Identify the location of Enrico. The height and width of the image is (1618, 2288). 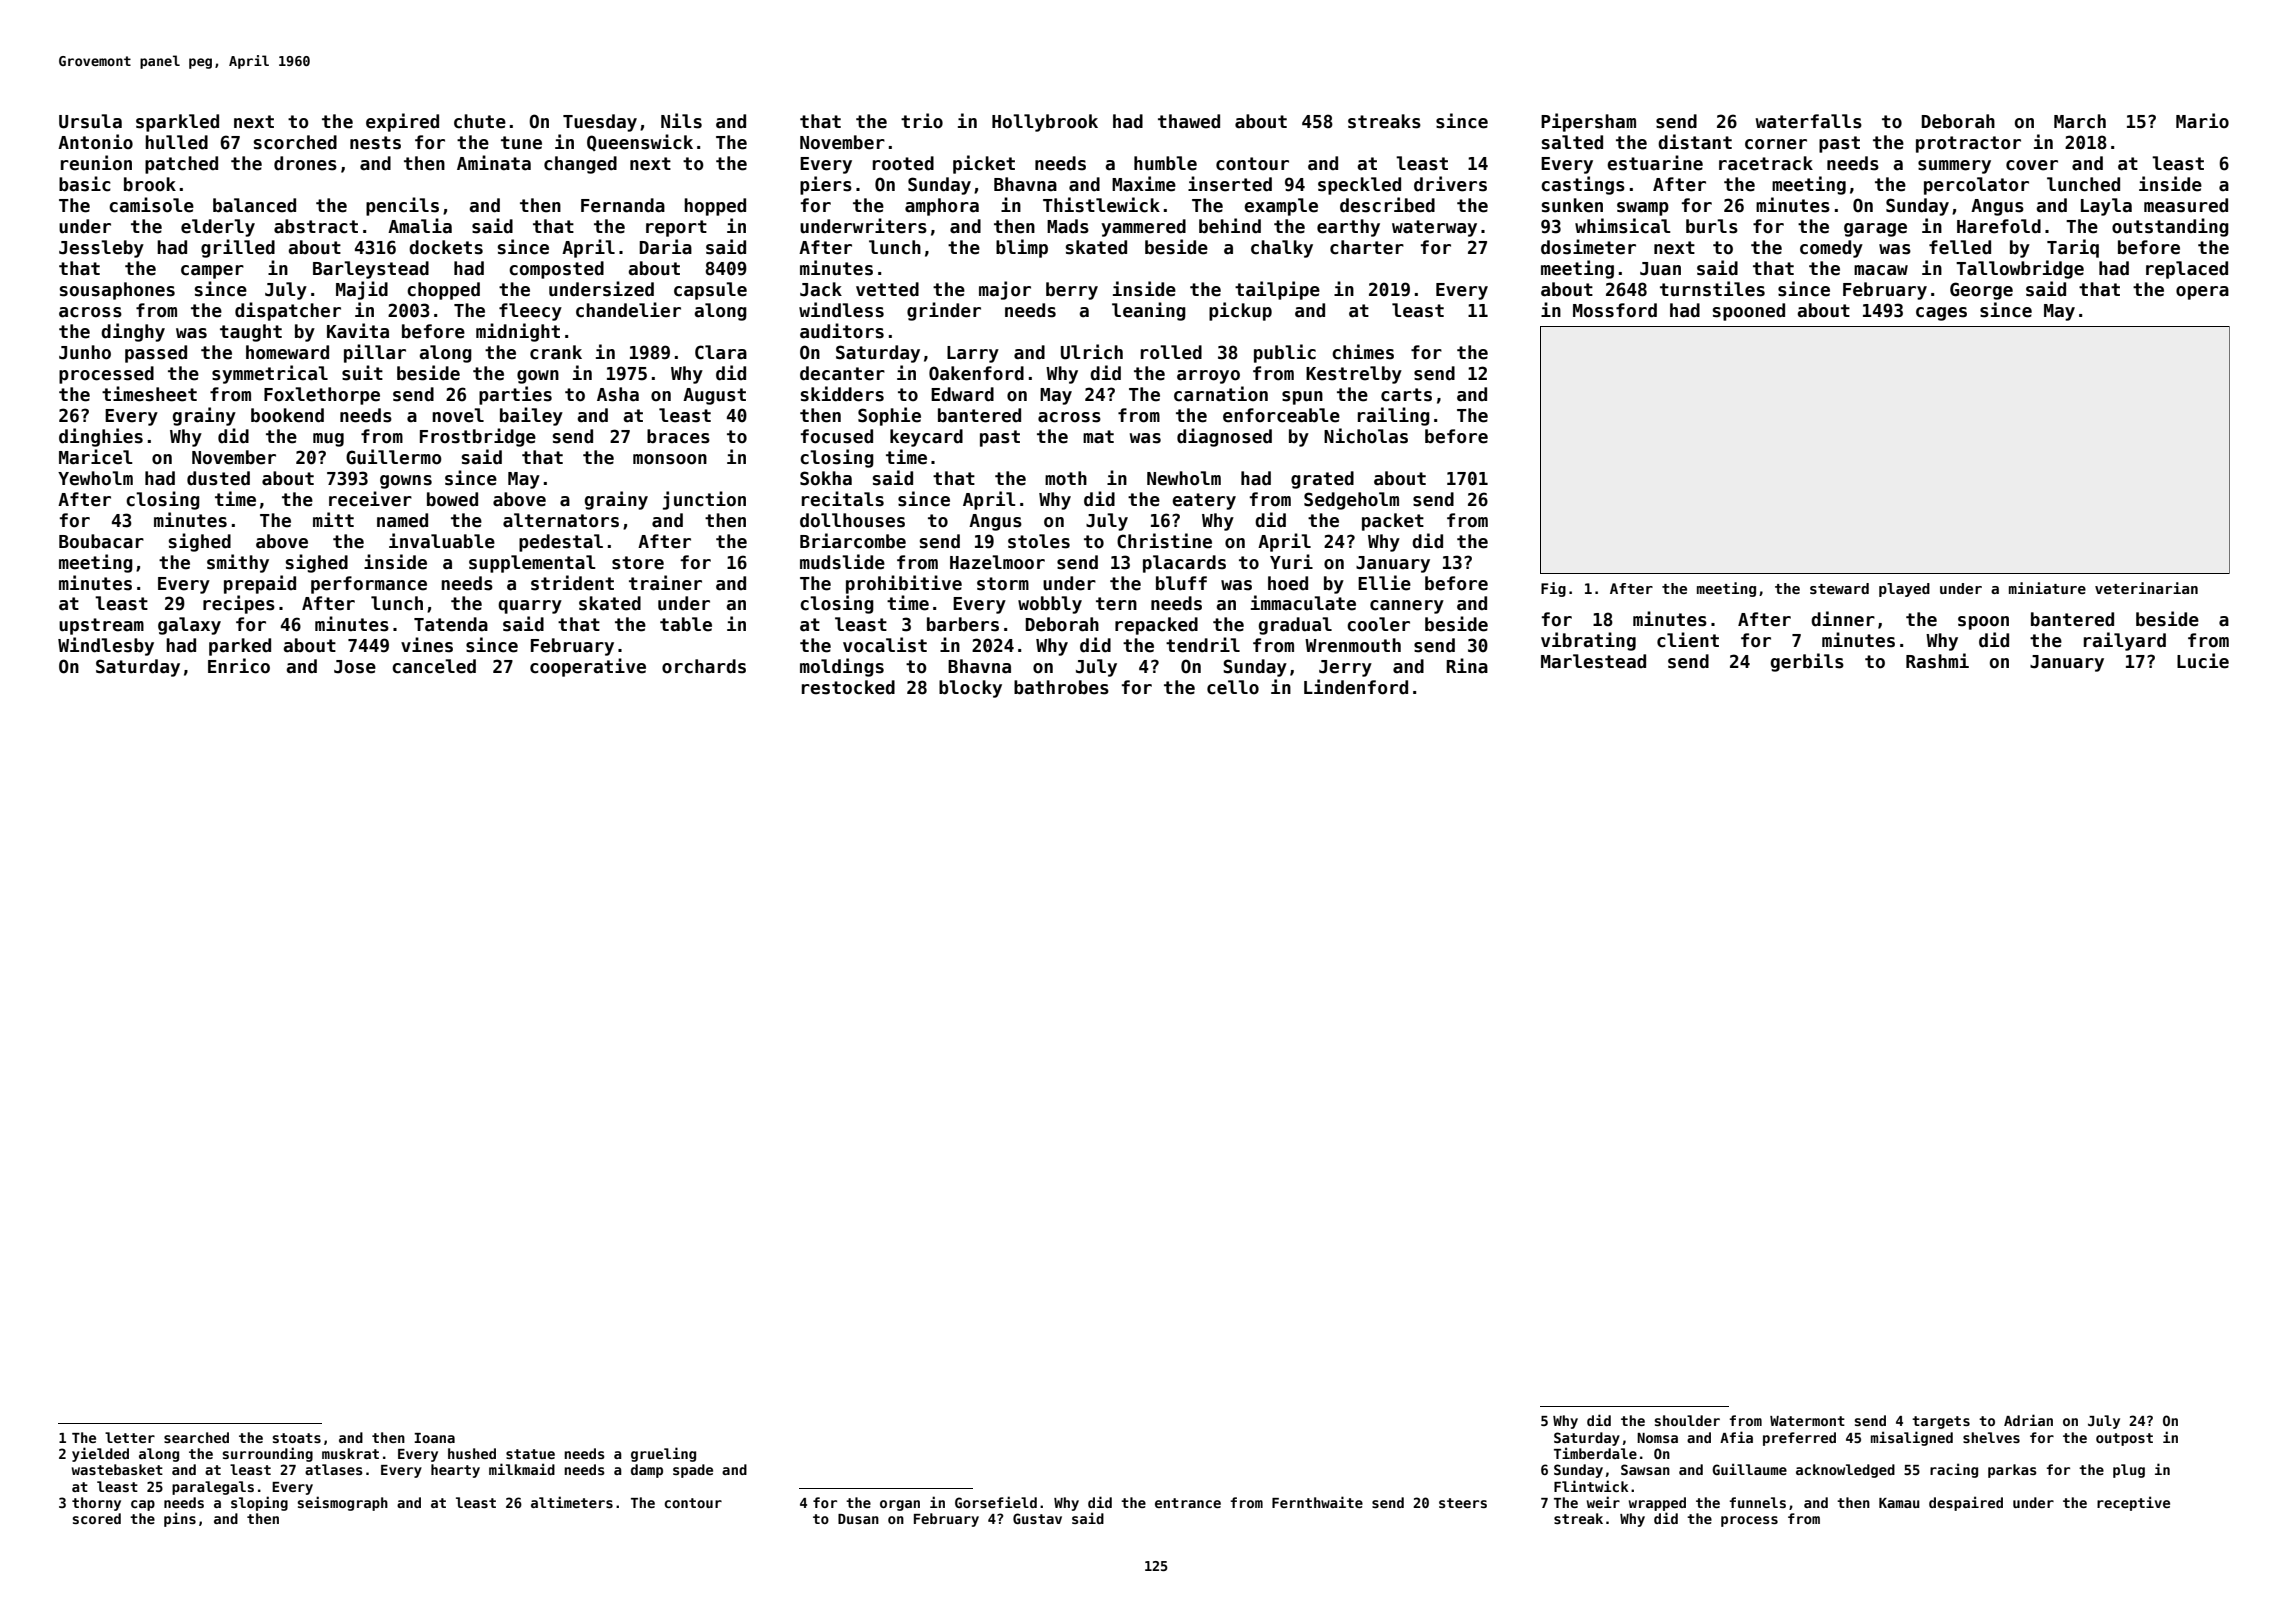
(239, 666).
